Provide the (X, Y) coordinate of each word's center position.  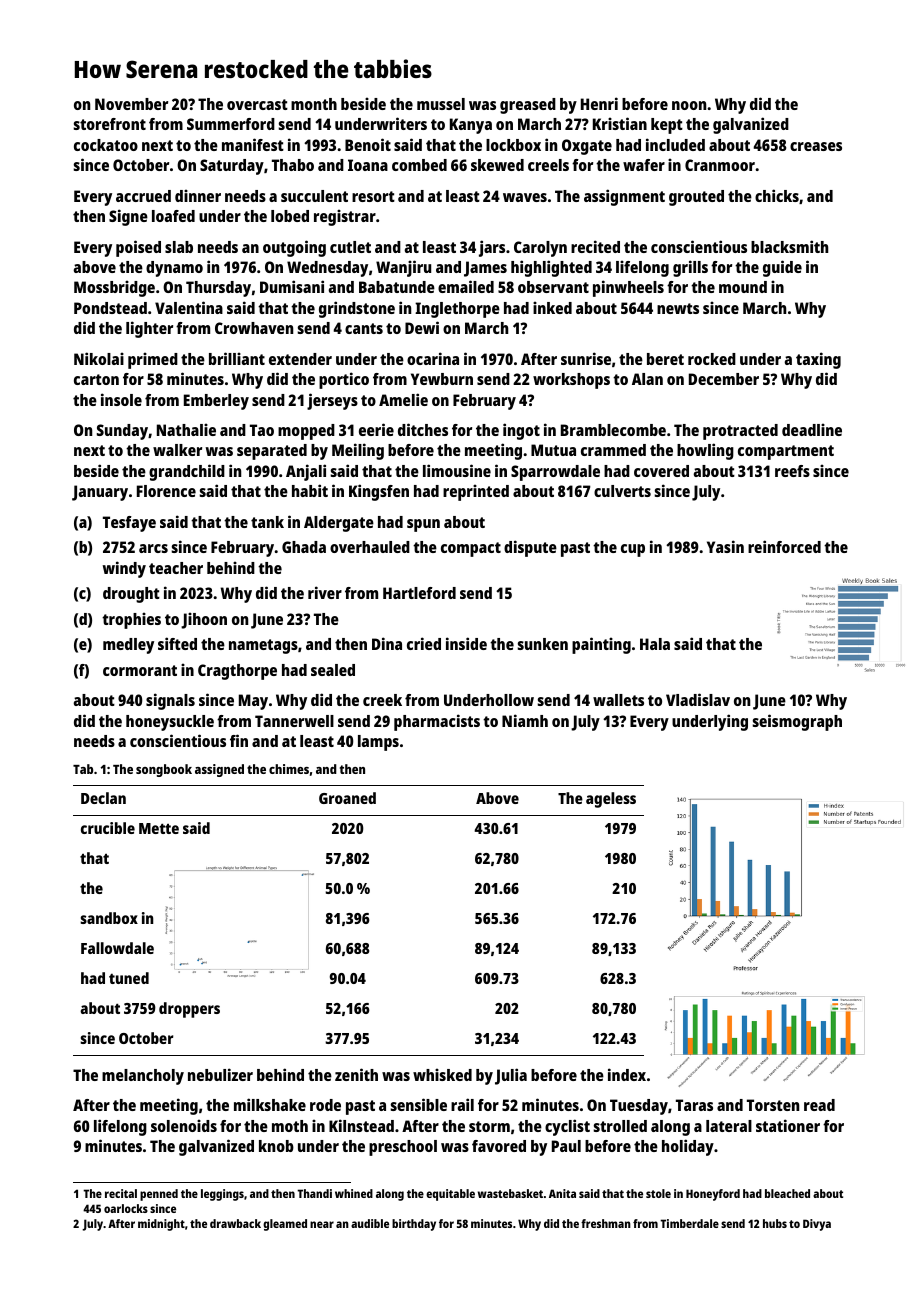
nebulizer (220, 1074)
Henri (599, 103)
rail (462, 1104)
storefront (109, 124)
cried (424, 643)
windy (124, 569)
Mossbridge (114, 288)
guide (782, 268)
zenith (356, 1074)
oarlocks (126, 1208)
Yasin (725, 546)
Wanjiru (403, 268)
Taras (694, 1105)
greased (528, 106)
